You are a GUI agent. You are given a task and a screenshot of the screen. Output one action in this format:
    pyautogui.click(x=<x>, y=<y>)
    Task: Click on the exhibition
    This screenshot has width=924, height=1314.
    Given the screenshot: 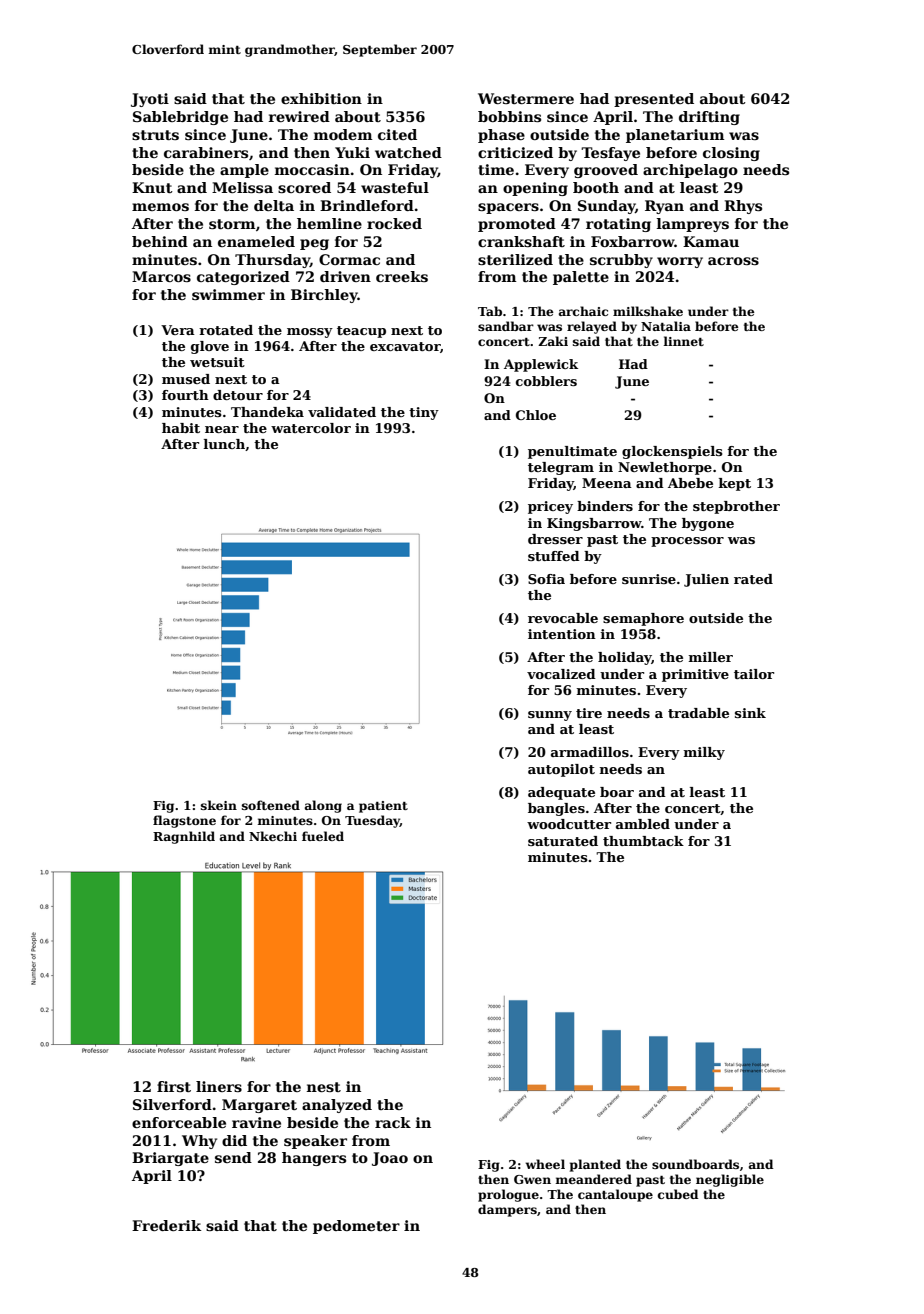 What is the action you would take?
    pyautogui.click(x=321, y=98)
